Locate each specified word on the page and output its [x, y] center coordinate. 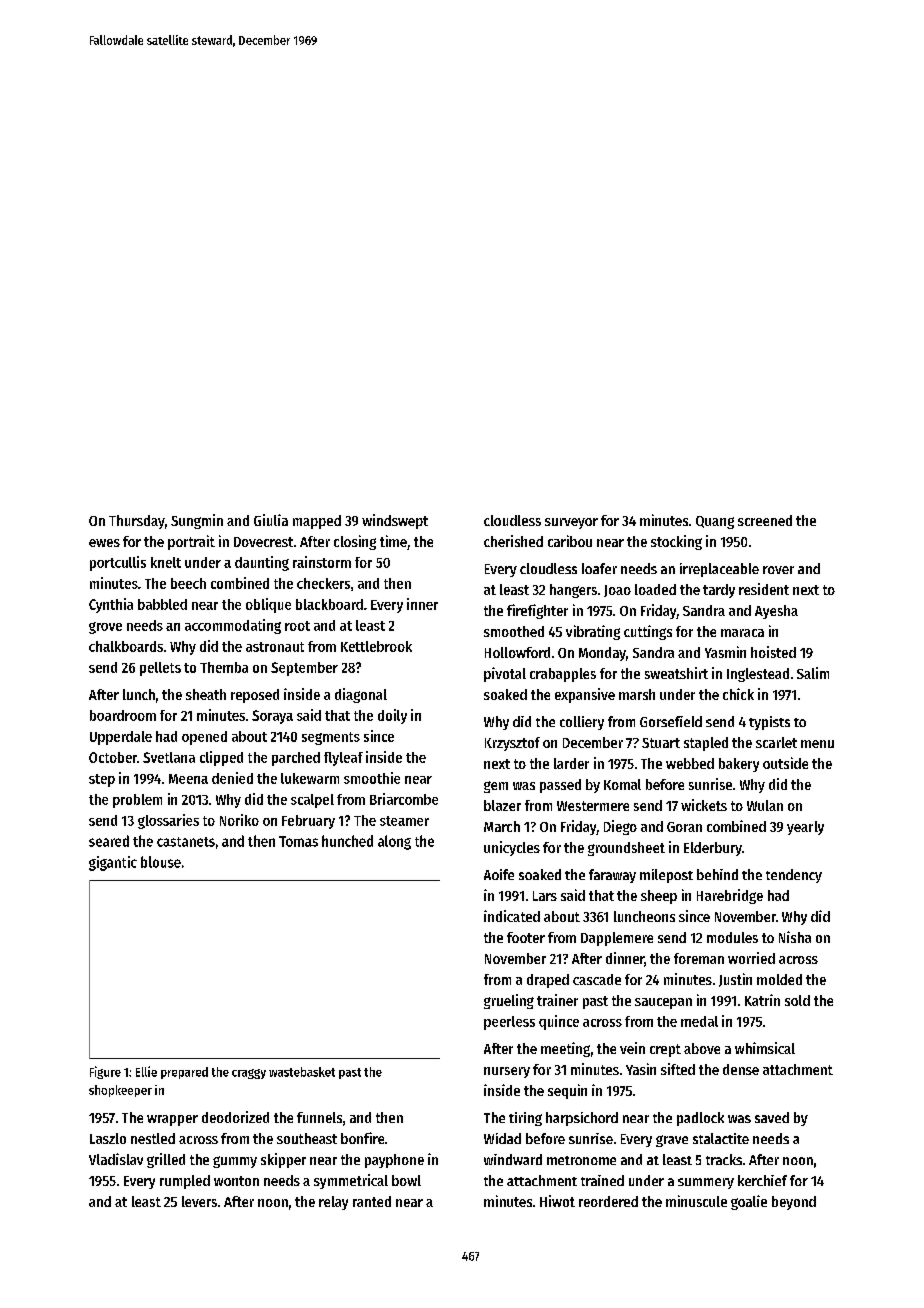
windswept [395, 521]
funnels [319, 1117]
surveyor [571, 523]
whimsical [765, 1048]
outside [785, 763]
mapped [317, 522]
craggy [249, 1074]
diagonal [361, 695]
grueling [509, 1001]
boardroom [123, 715]
